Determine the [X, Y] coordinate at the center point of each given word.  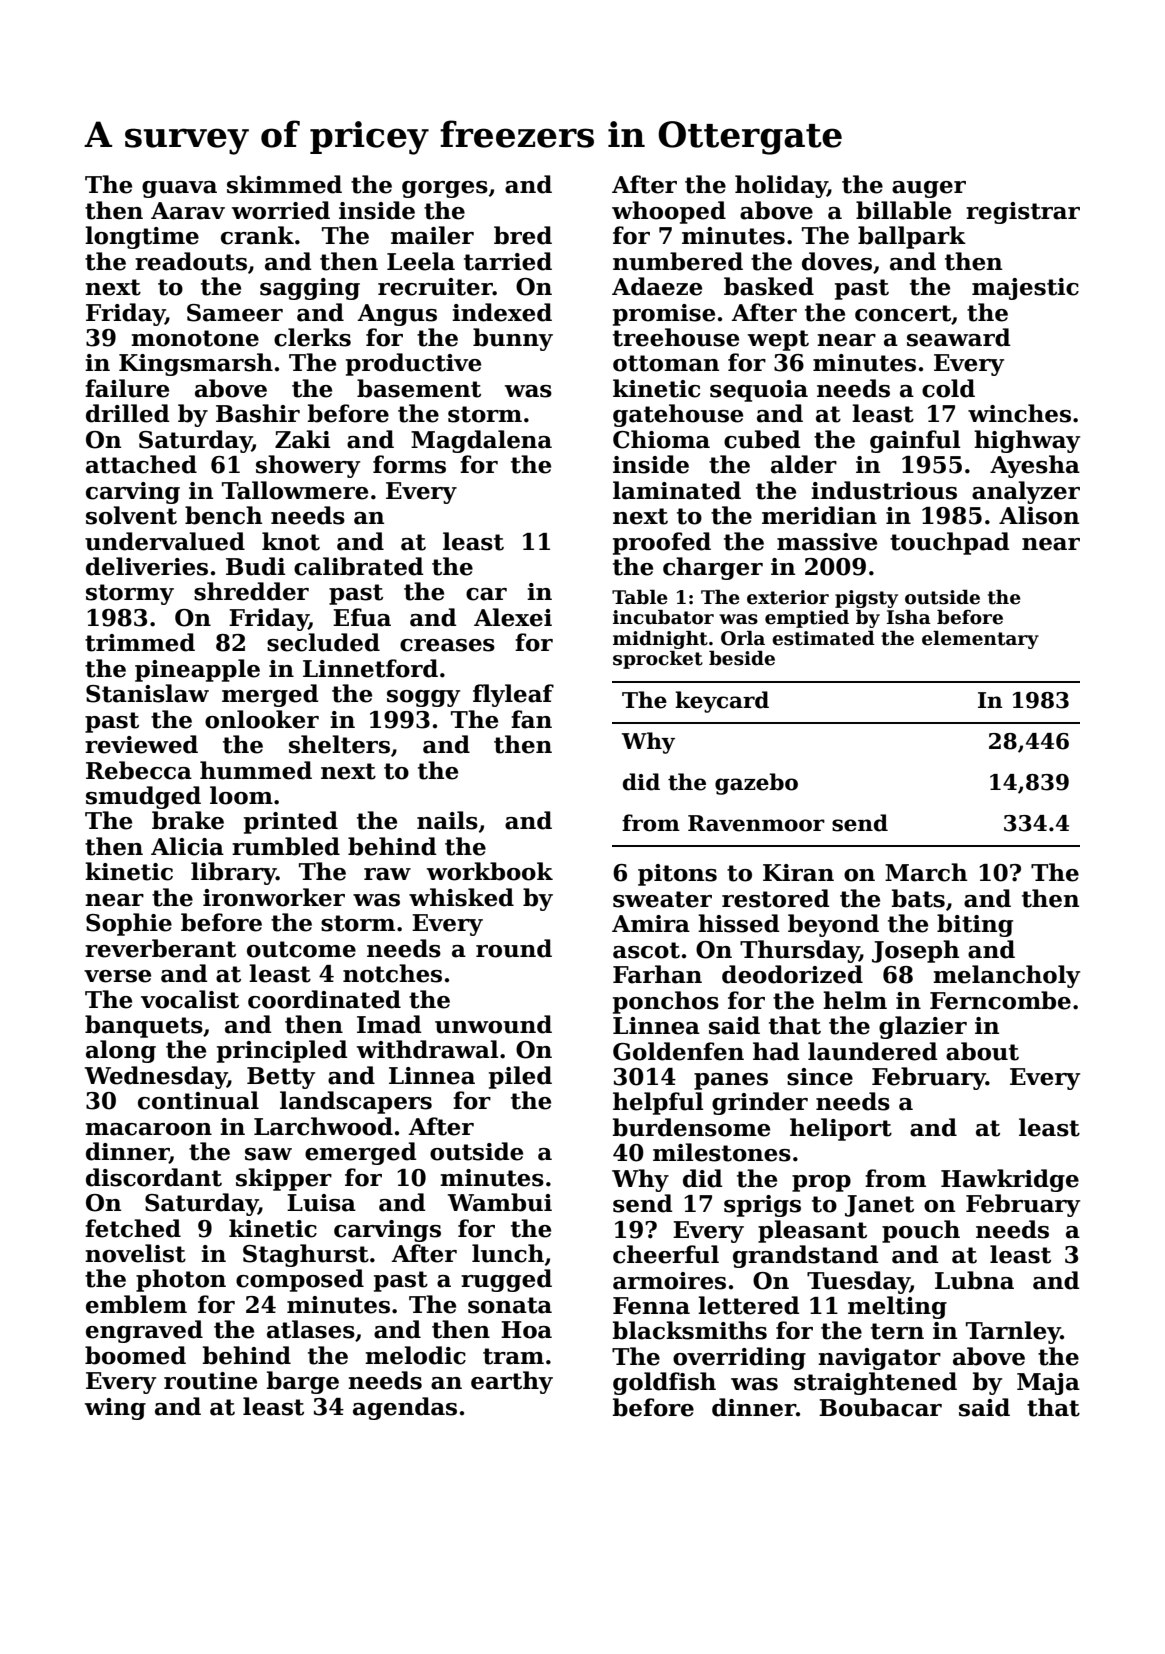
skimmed [284, 184]
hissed [739, 923]
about [982, 1051]
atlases [311, 1329]
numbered [678, 261]
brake [188, 820]
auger [929, 189]
